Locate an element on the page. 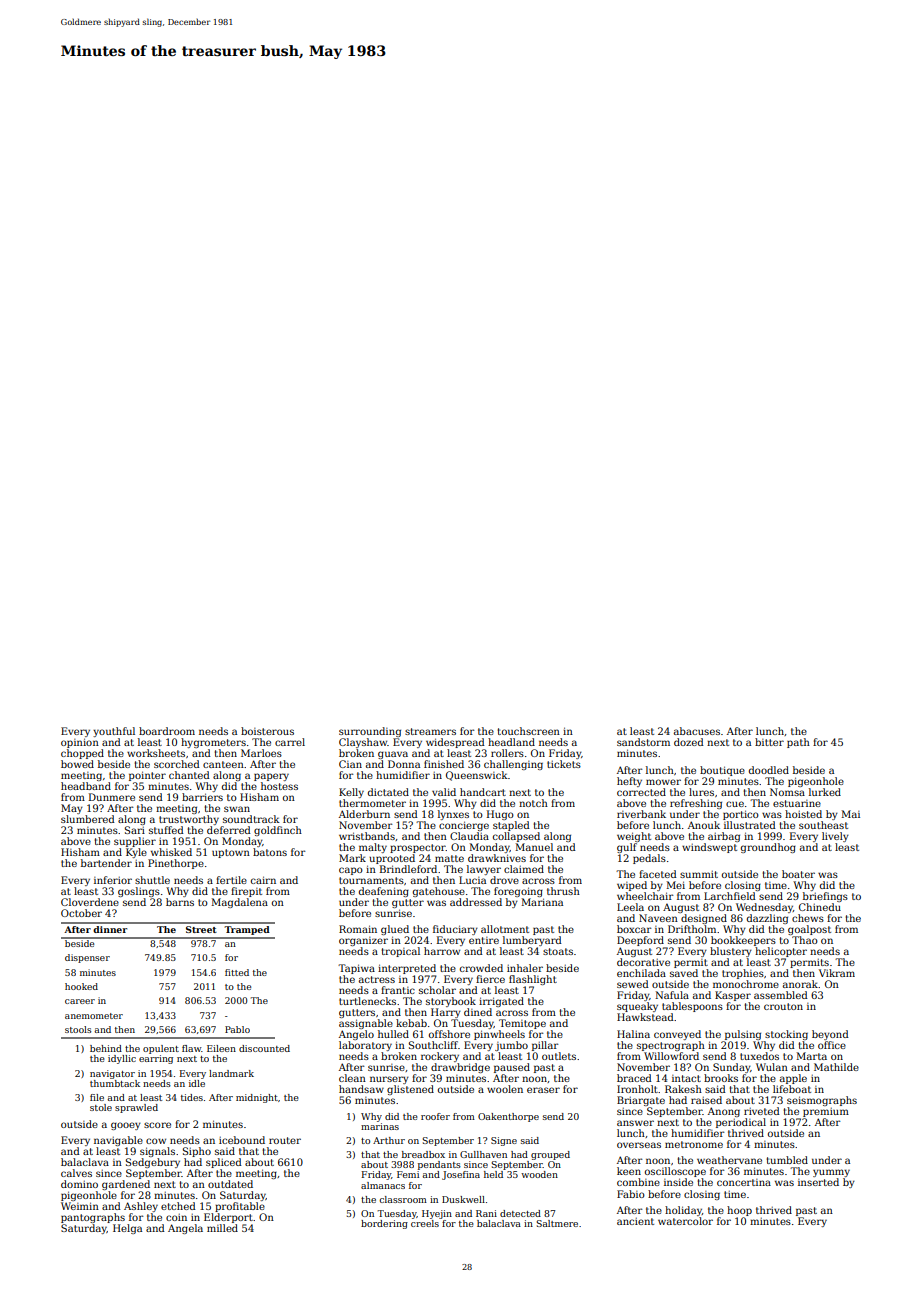 Image resolution: width=924 pixels, height=1308 pixels. Helga is located at coordinates (127, 1229).
